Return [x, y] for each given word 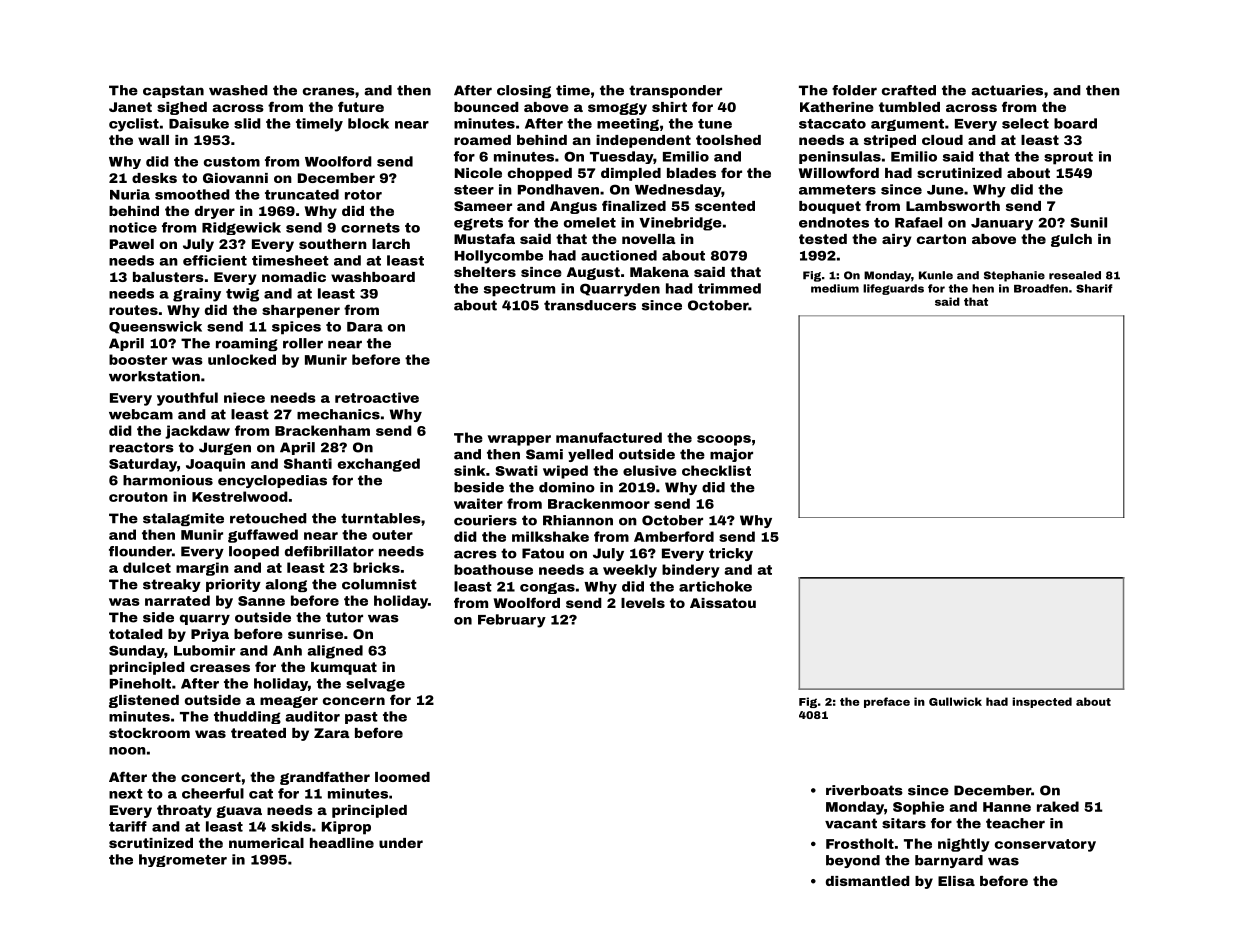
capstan [173, 91]
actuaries [1007, 90]
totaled [136, 634]
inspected [1042, 702]
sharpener [301, 311]
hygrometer [183, 860]
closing [524, 91]
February [512, 621]
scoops [724, 440]
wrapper [519, 440]
